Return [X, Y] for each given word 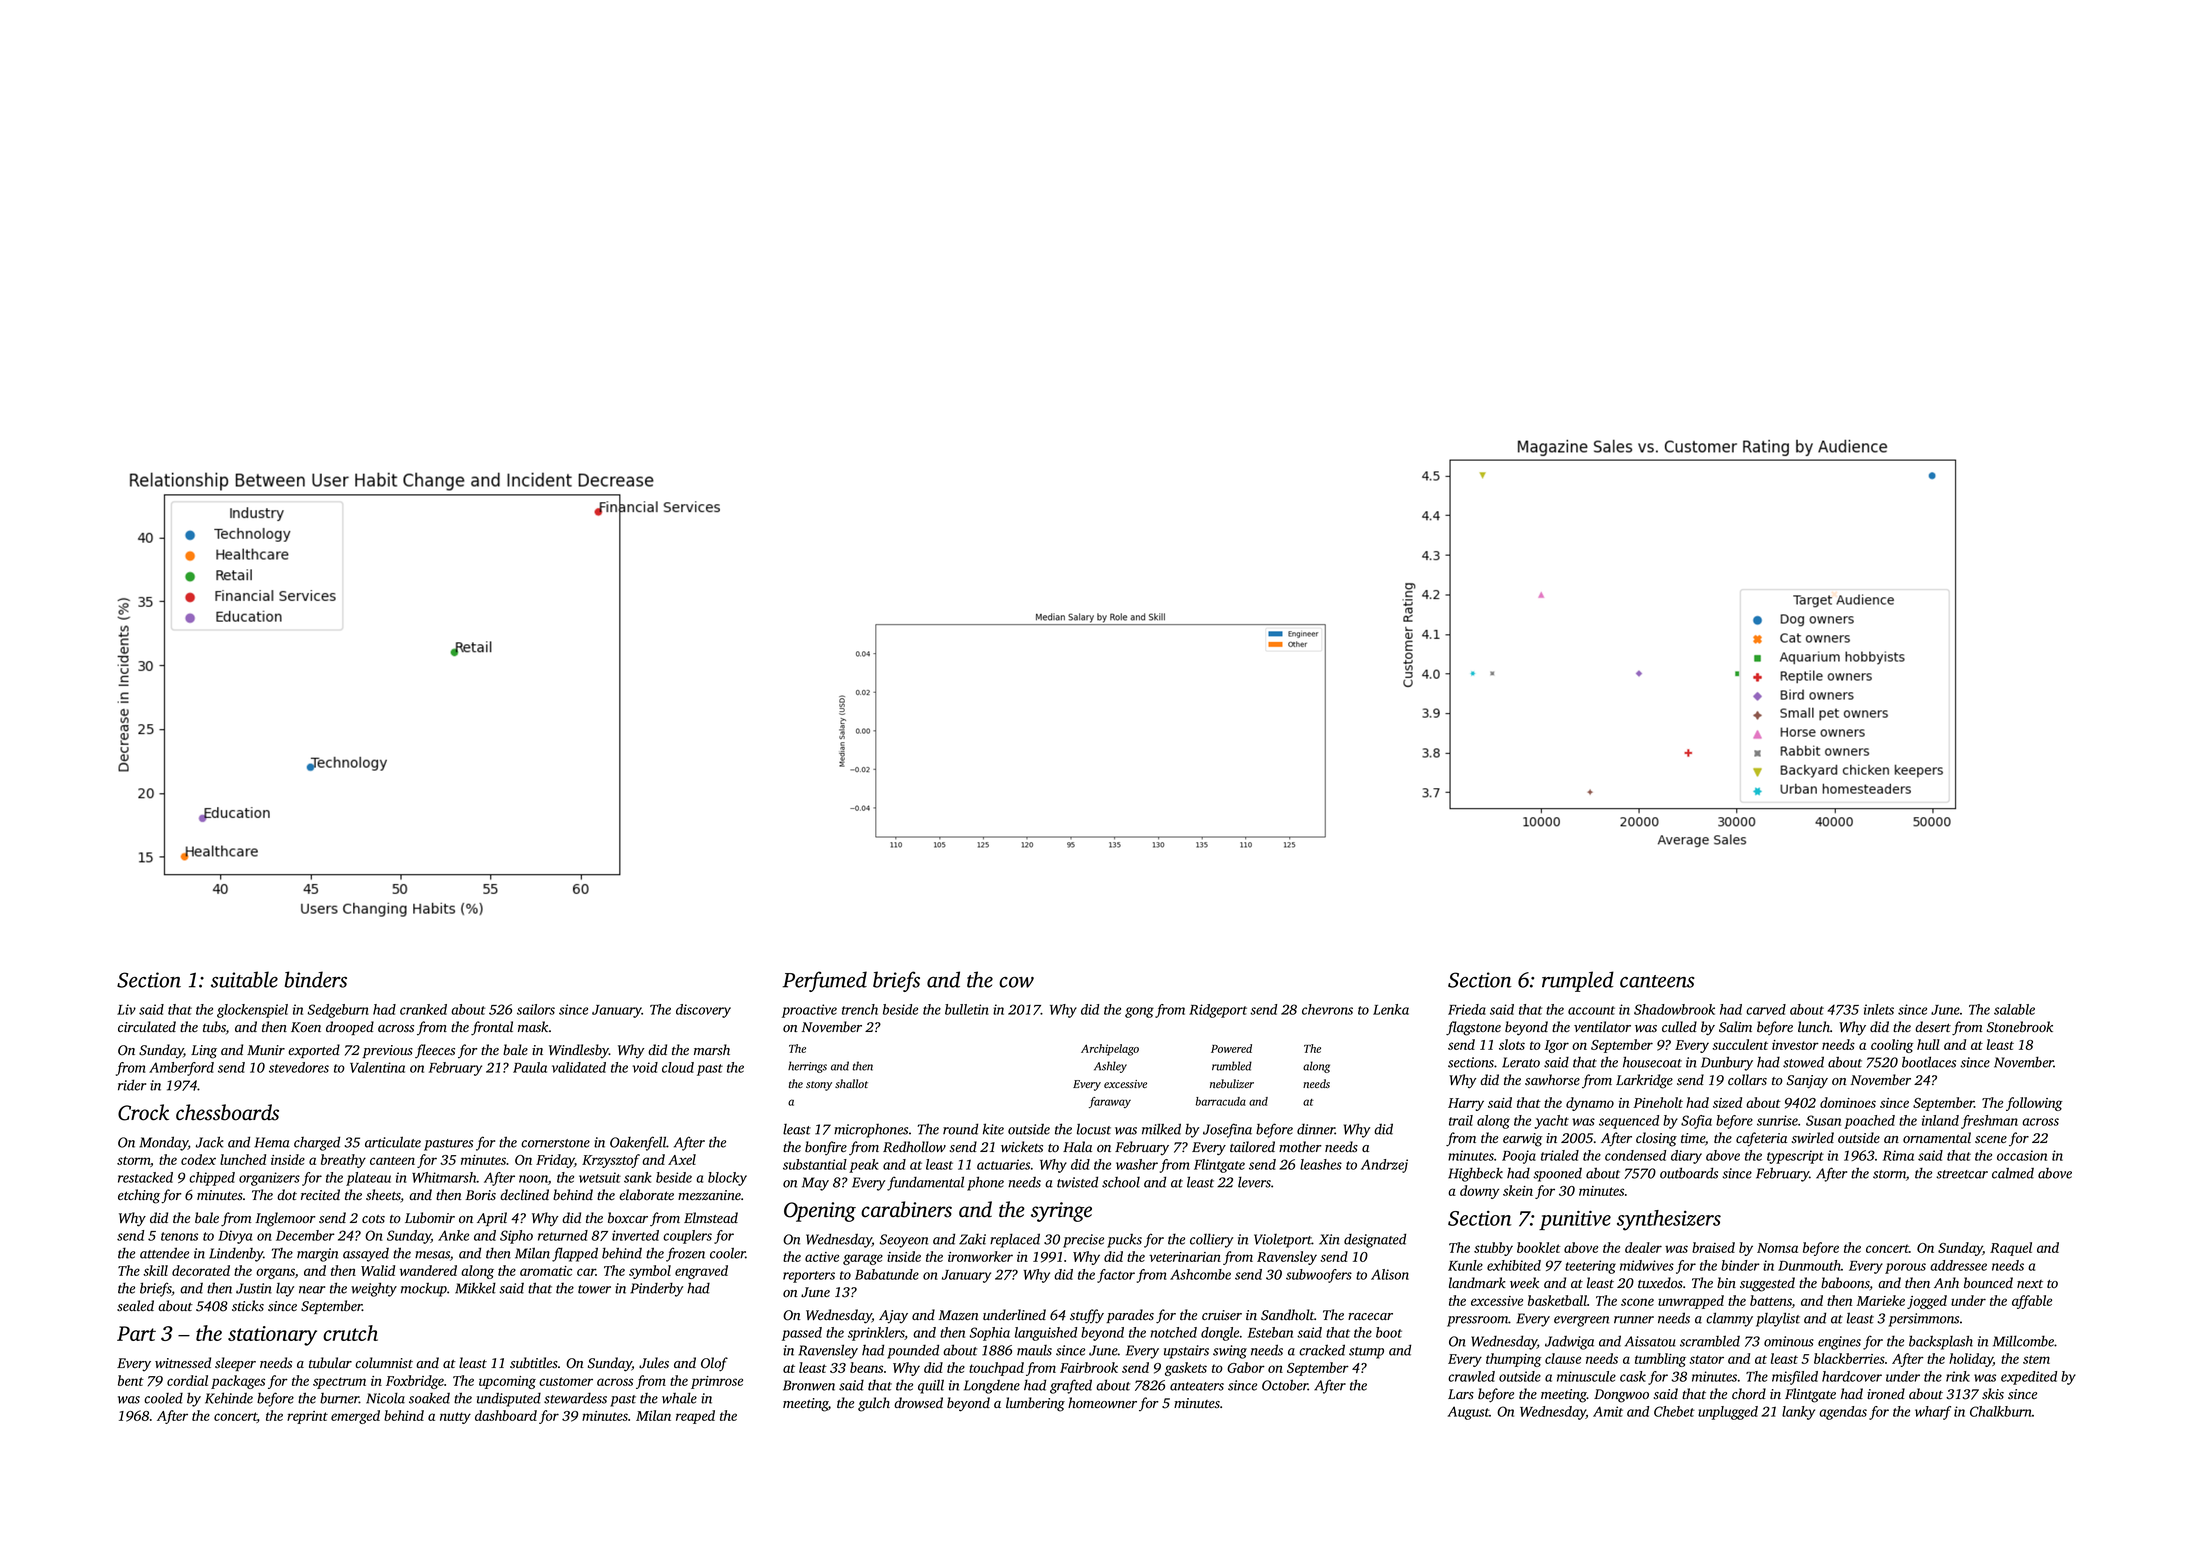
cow [1016, 982]
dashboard [506, 1415]
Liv [126, 1009]
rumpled [1578, 981]
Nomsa [1777, 1248]
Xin [1329, 1239]
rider [132, 1085]
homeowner [1102, 1403]
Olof [714, 1364]
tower [594, 1289]
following [2034, 1104]
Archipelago [1110, 1050]
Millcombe [2023, 1341]
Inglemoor [285, 1219]
